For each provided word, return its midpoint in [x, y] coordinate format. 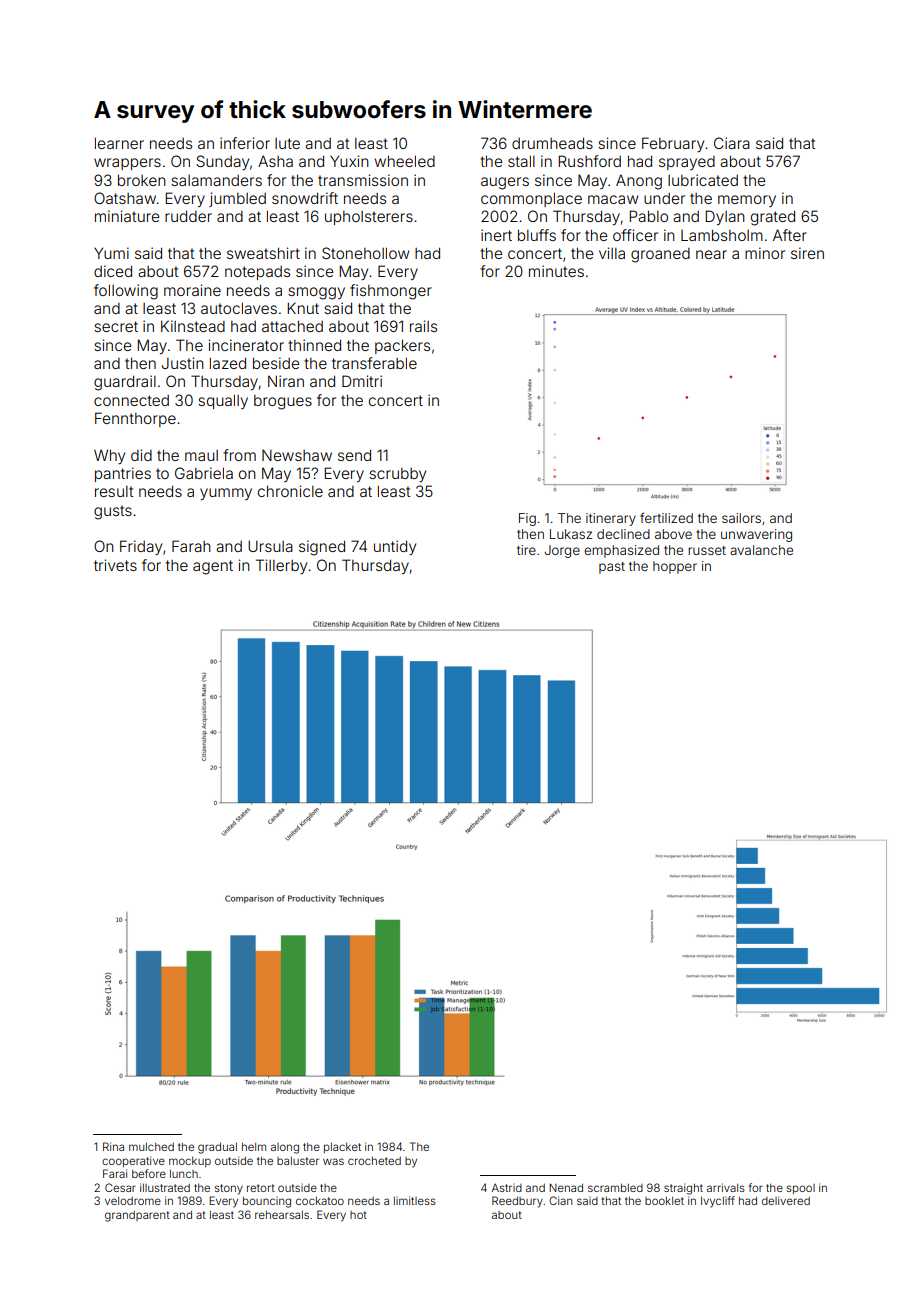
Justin [183, 363]
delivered [786, 1200]
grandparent [137, 1216]
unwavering [756, 535]
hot [358, 1215]
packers [402, 346]
